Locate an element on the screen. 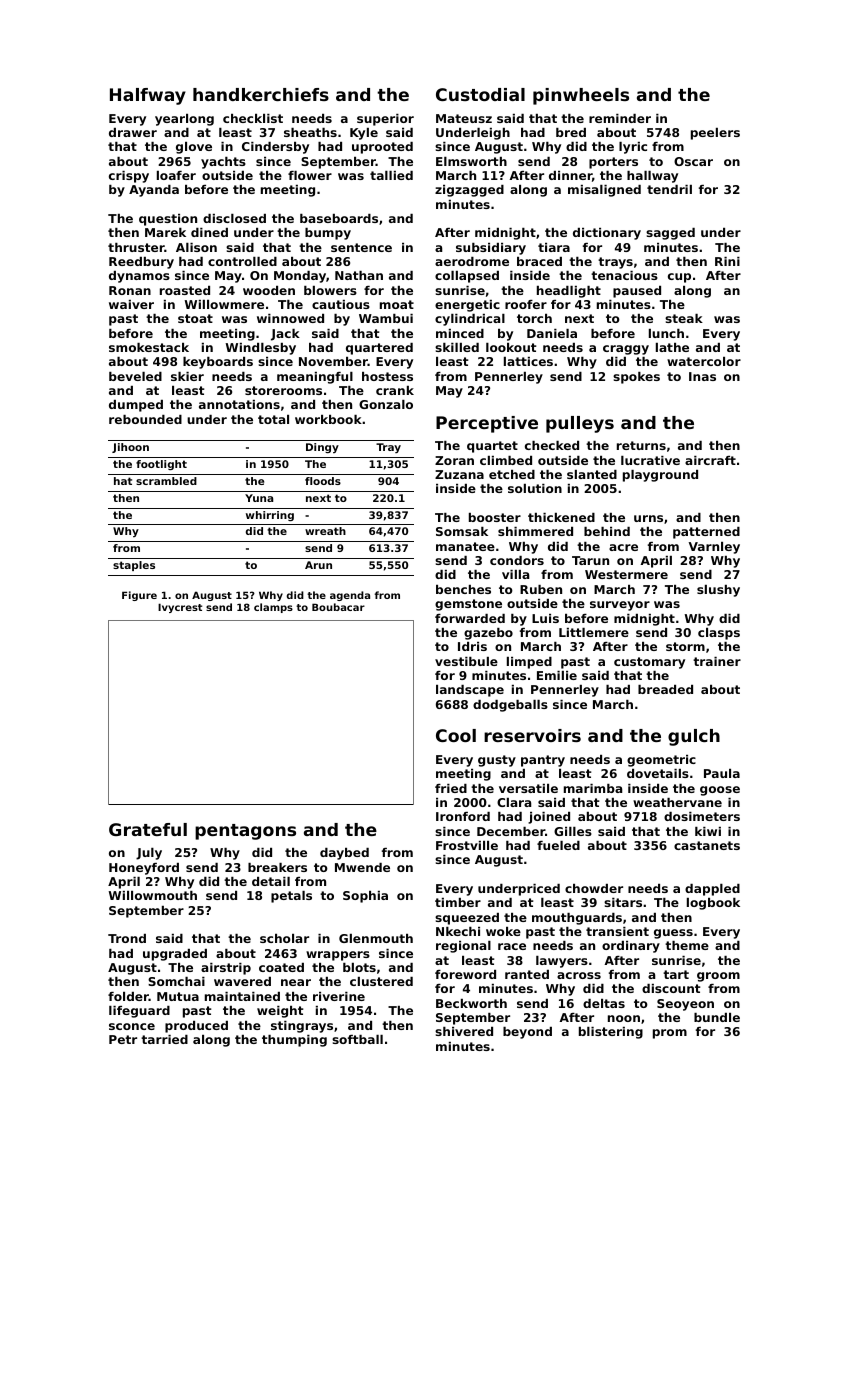 This screenshot has height=1400, width=849. castanets is located at coordinates (707, 845).
